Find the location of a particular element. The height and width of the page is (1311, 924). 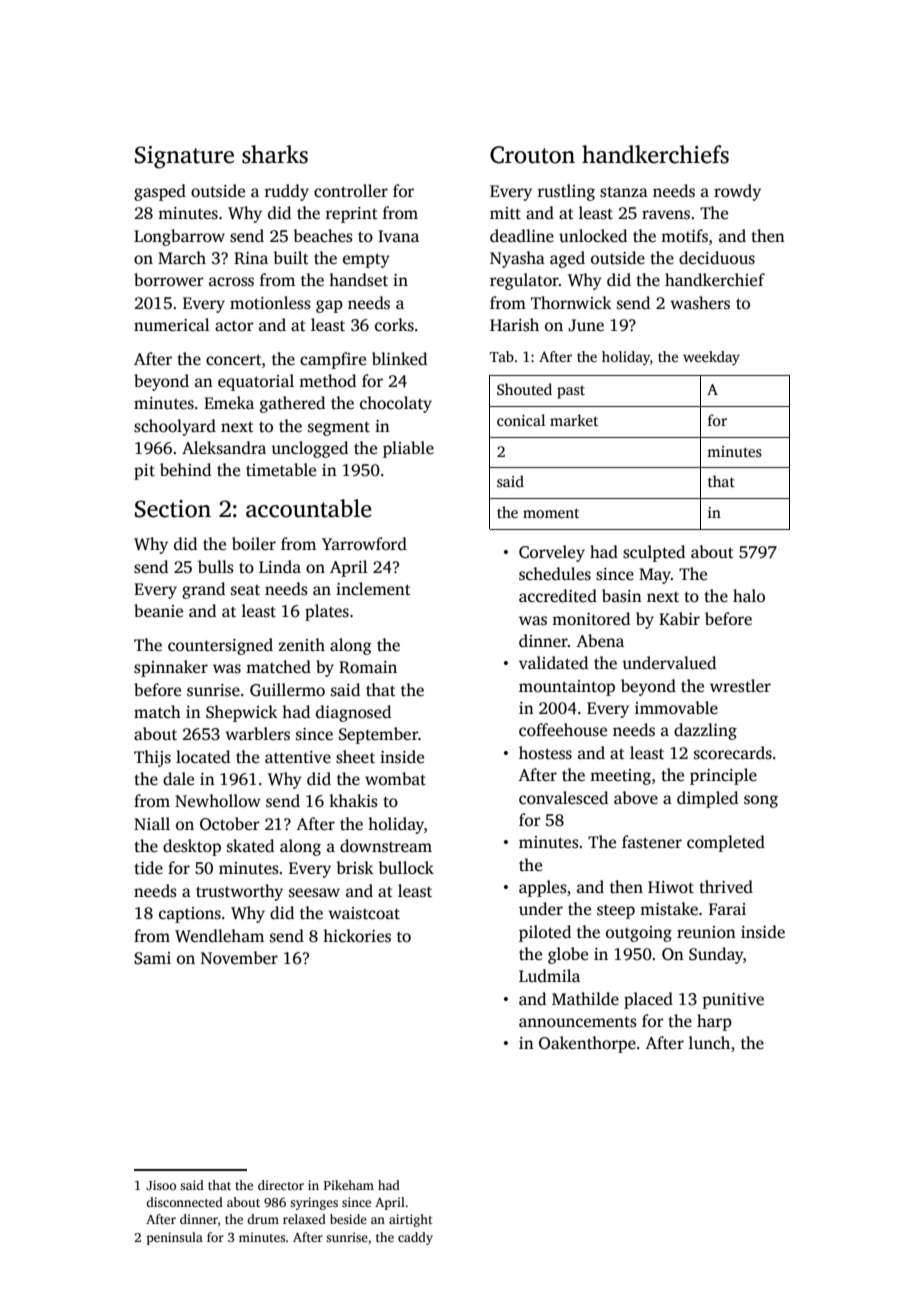

director is located at coordinates (281, 1185).
